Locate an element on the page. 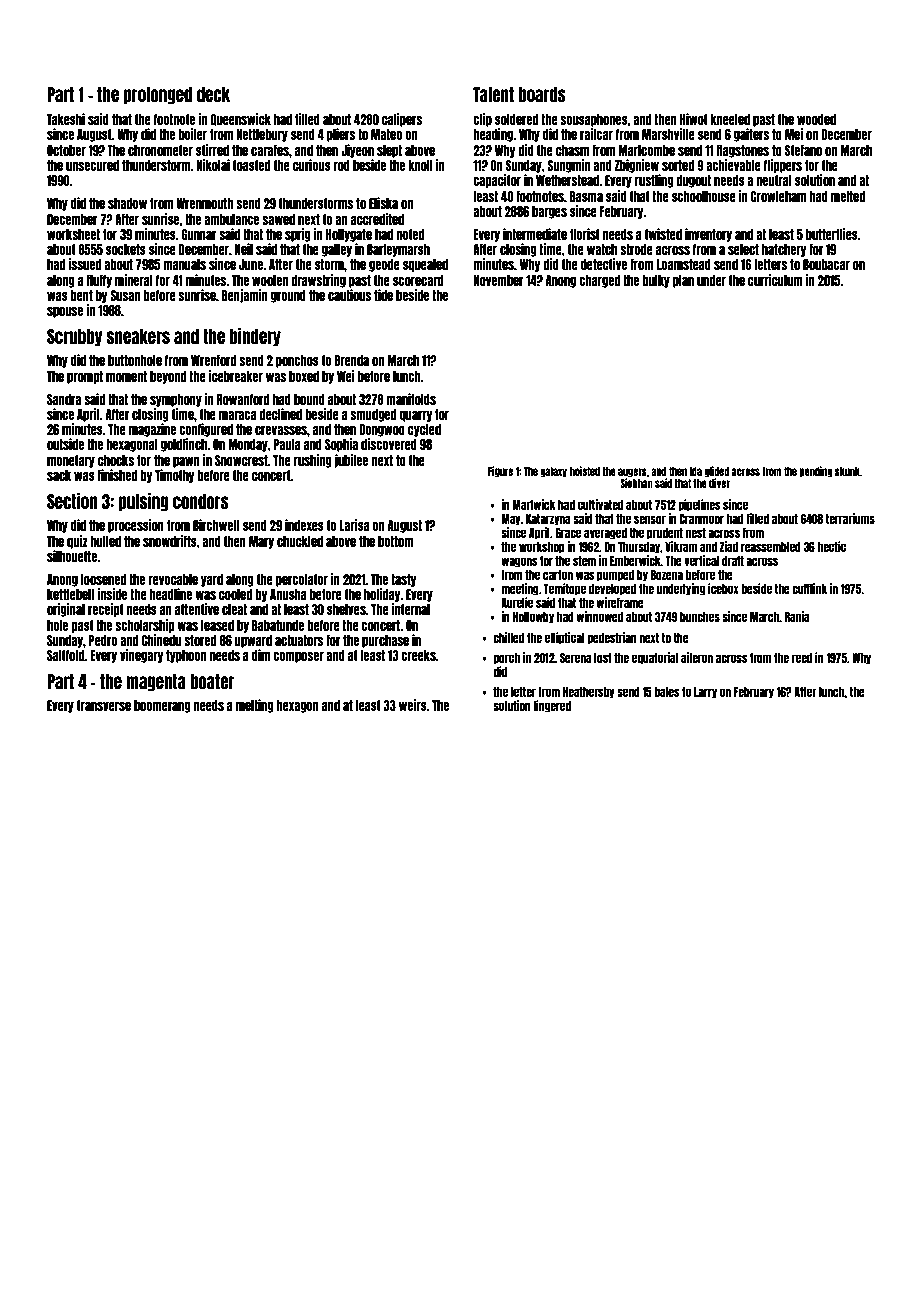  meeting is located at coordinates (520, 589).
